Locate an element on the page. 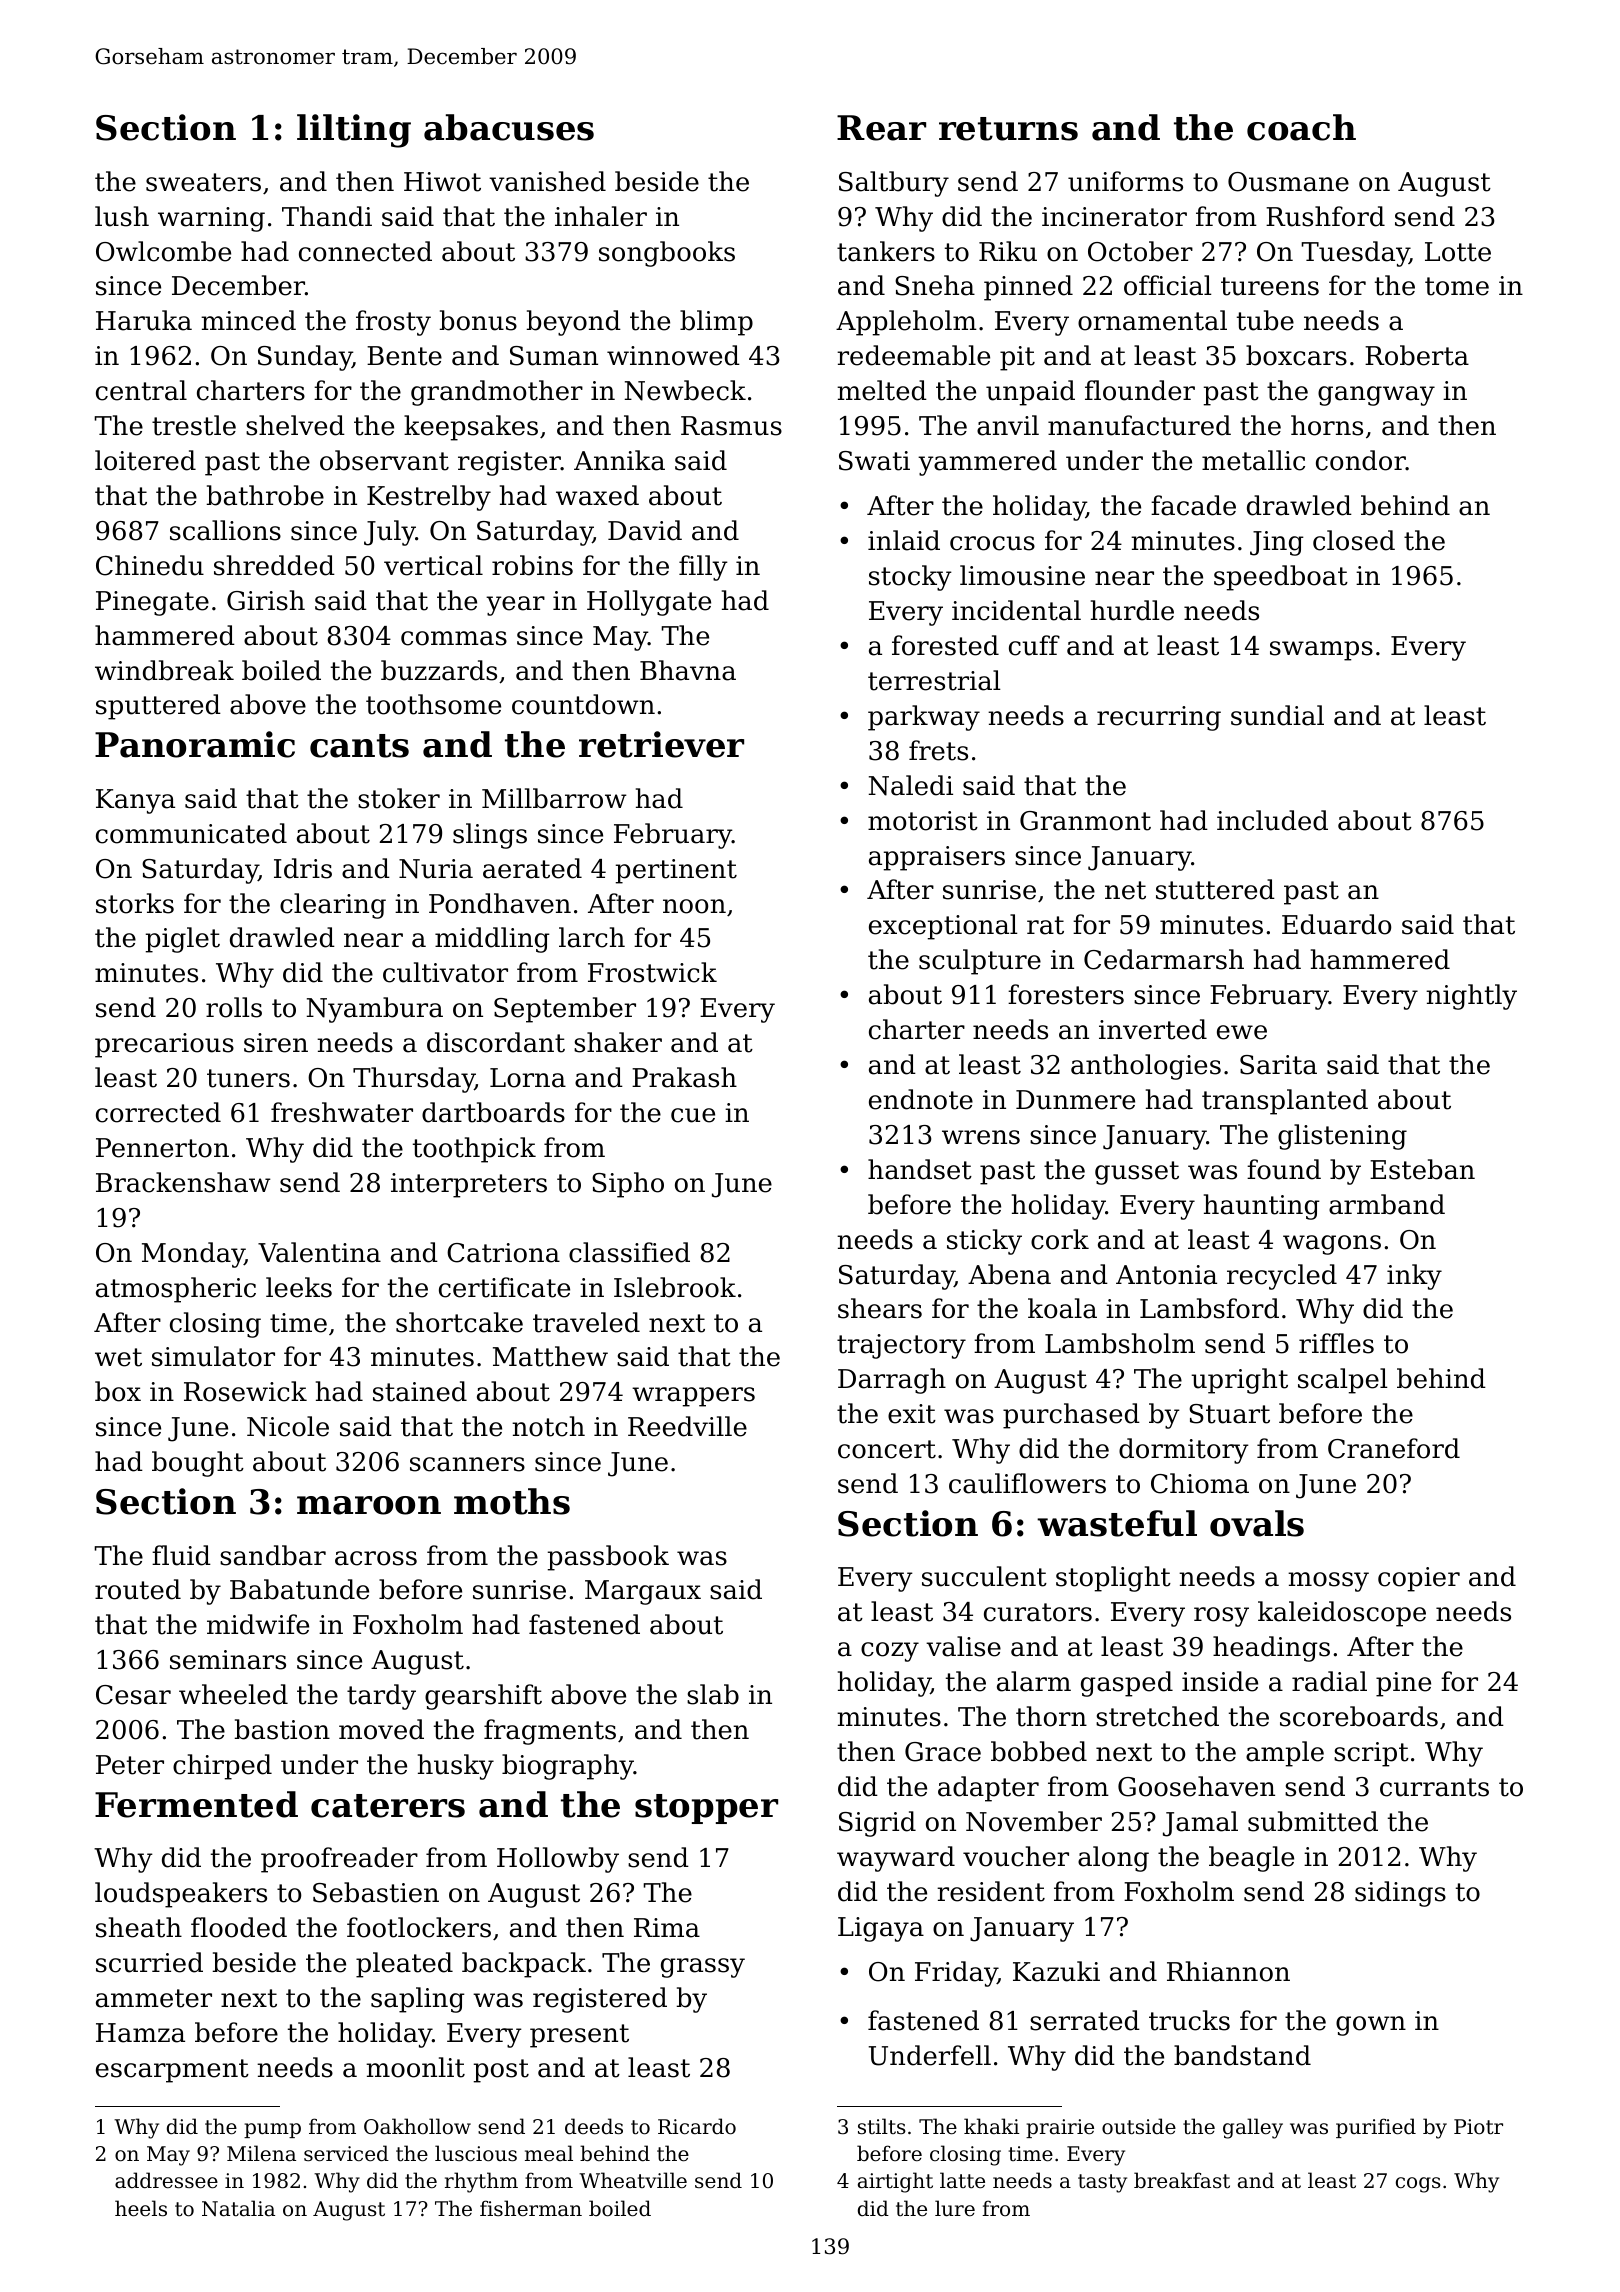 The image size is (1620, 2292). returns is located at coordinates (1008, 129).
